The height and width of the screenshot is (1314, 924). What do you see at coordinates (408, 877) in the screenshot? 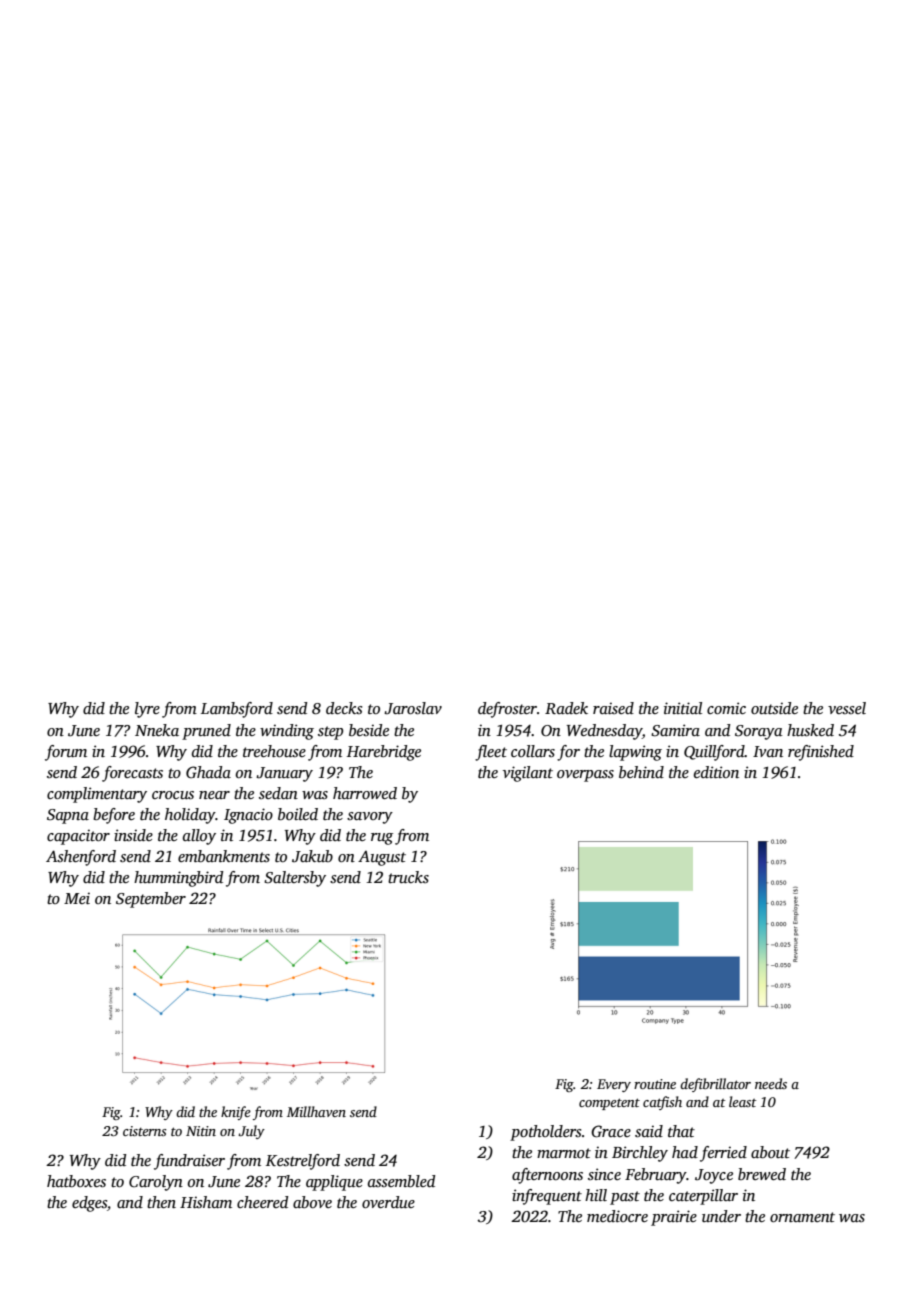
I see `trucks` at bounding box center [408, 877].
